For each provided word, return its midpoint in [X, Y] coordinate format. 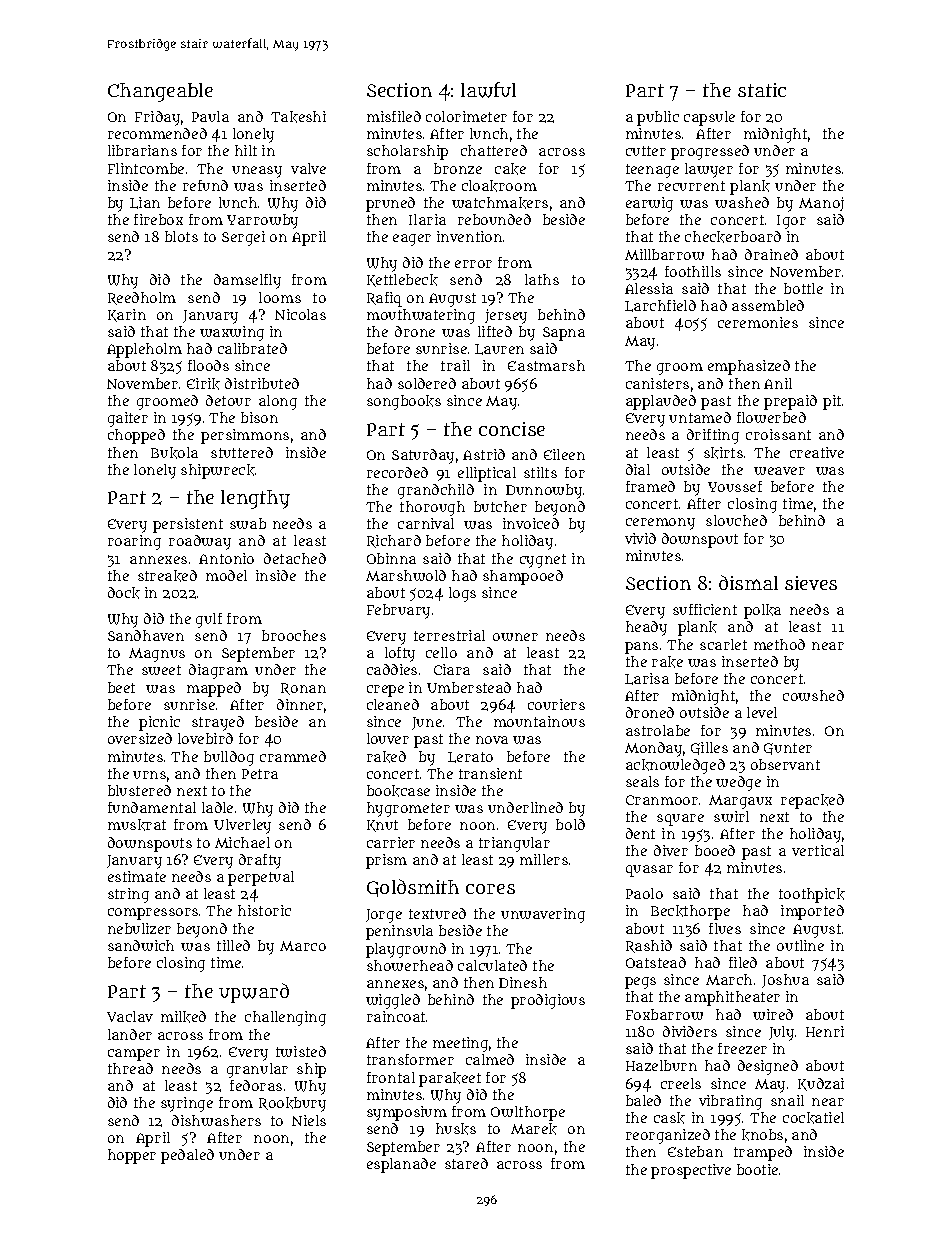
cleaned [393, 704]
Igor [791, 222]
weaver [779, 471]
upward [254, 993]
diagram [218, 671]
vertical [818, 850]
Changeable [160, 92]
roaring [134, 542]
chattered [494, 150]
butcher [500, 506]
